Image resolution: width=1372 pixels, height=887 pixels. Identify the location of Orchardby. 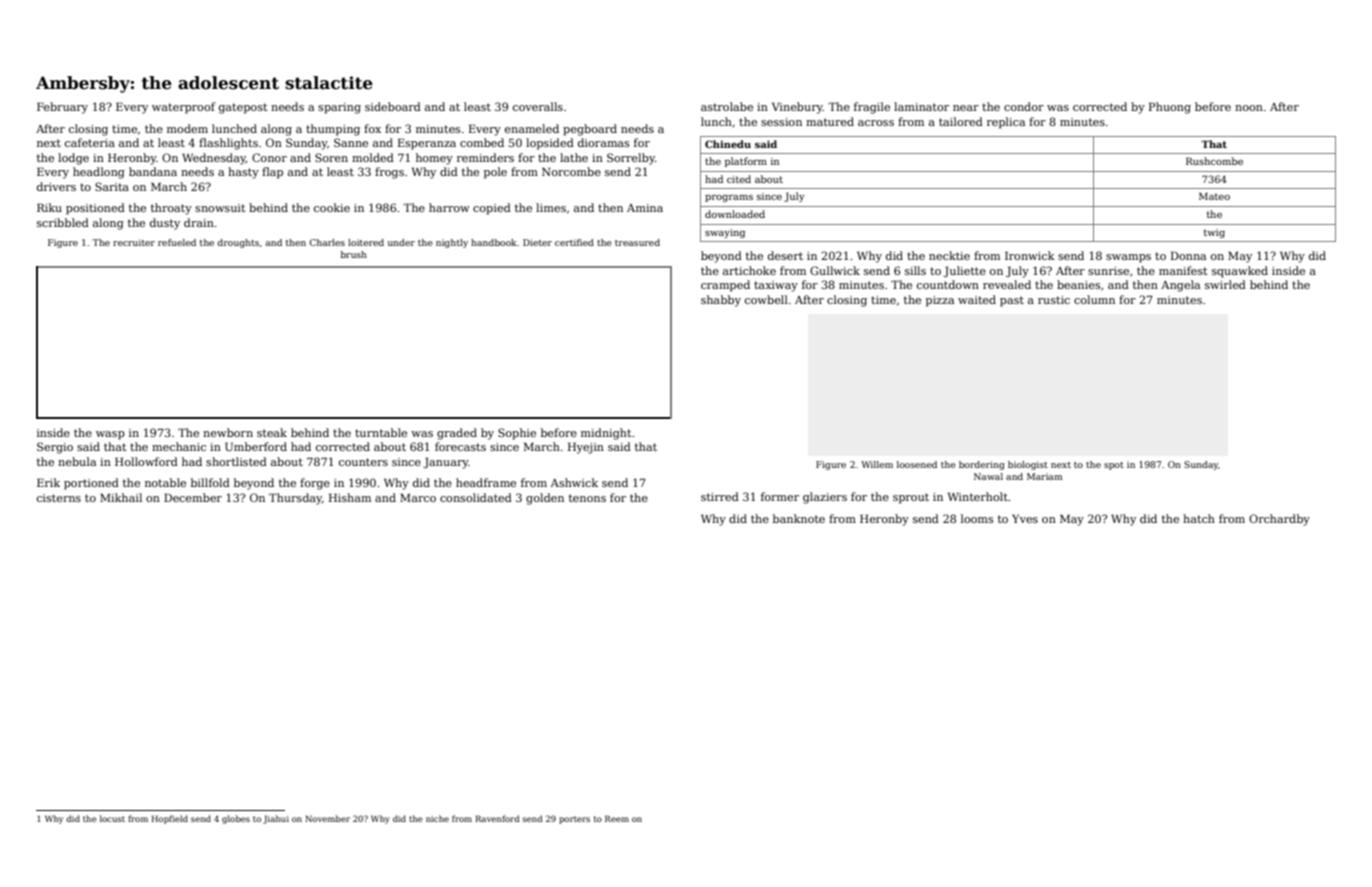
(1279, 520).
